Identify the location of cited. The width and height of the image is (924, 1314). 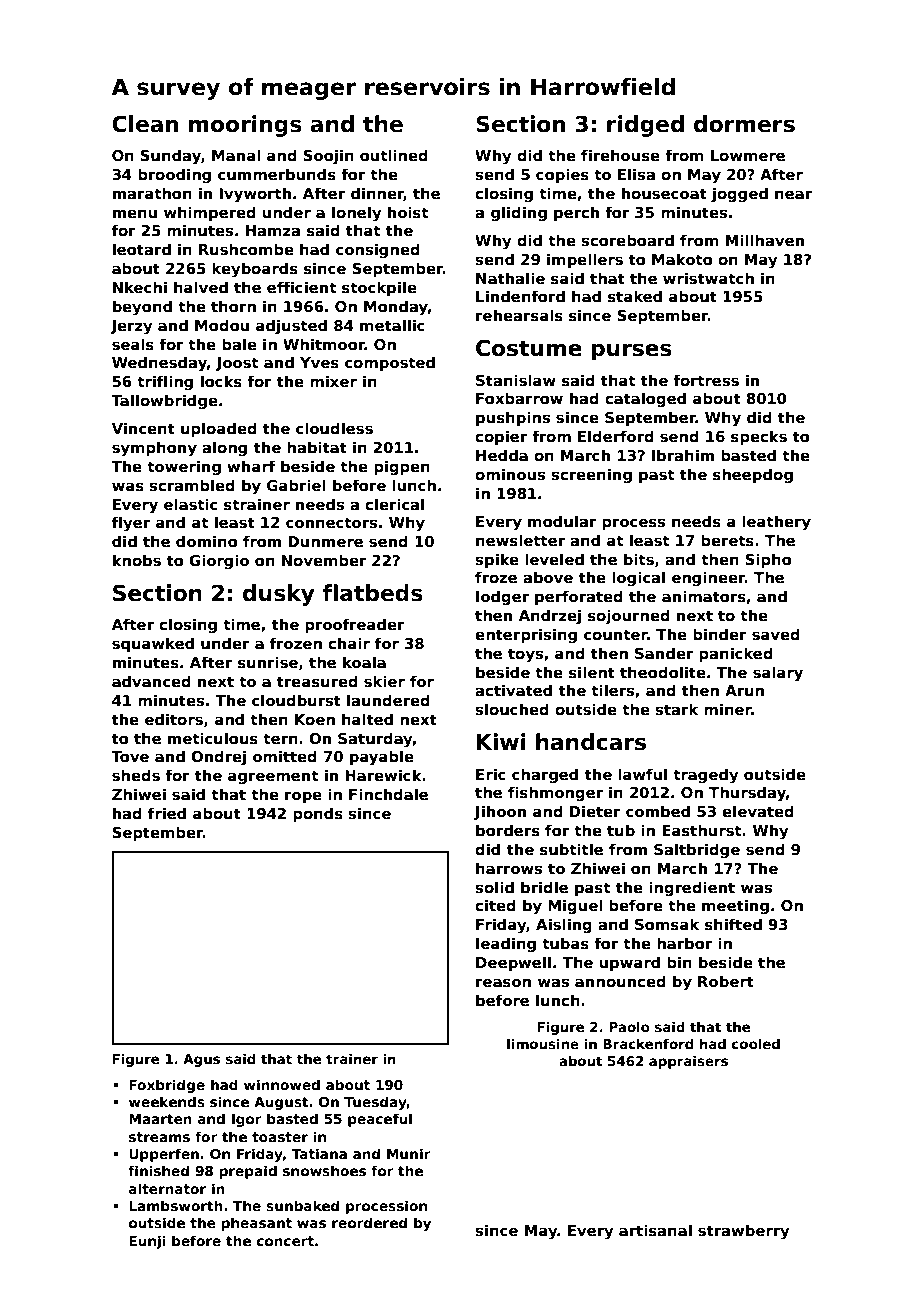
(495, 905).
